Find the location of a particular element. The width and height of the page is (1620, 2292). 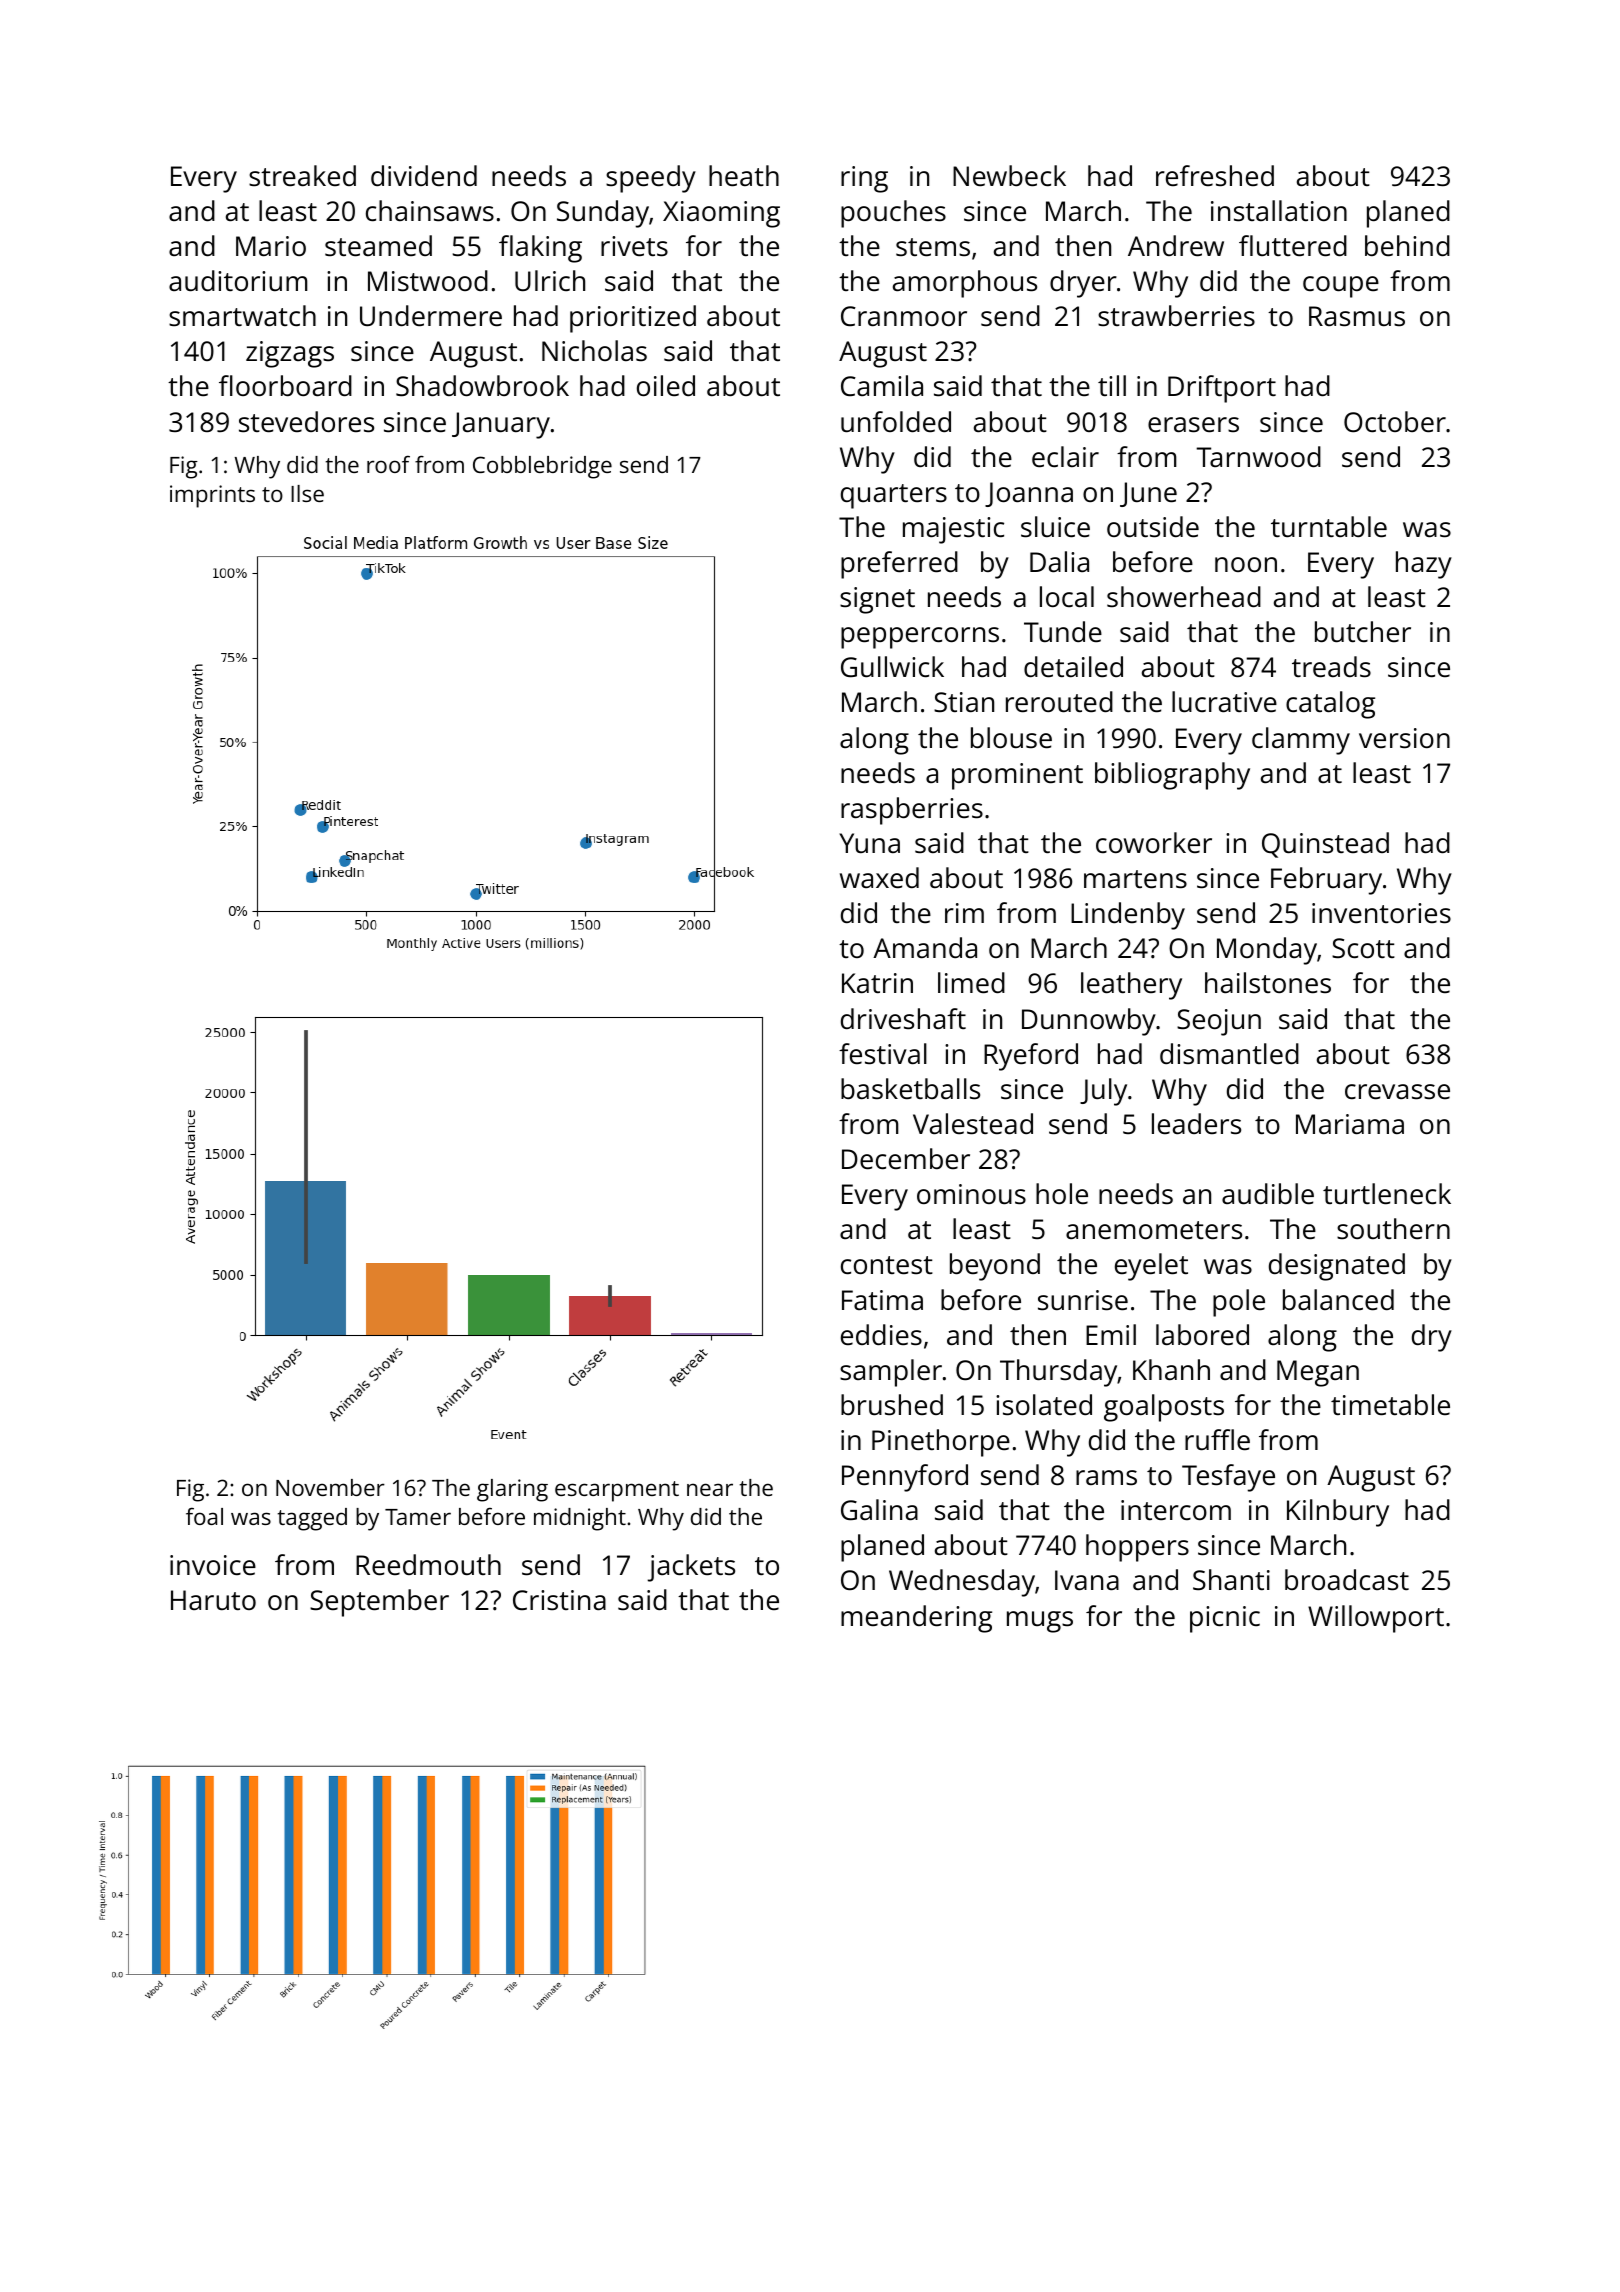

Nicholas is located at coordinates (594, 351).
